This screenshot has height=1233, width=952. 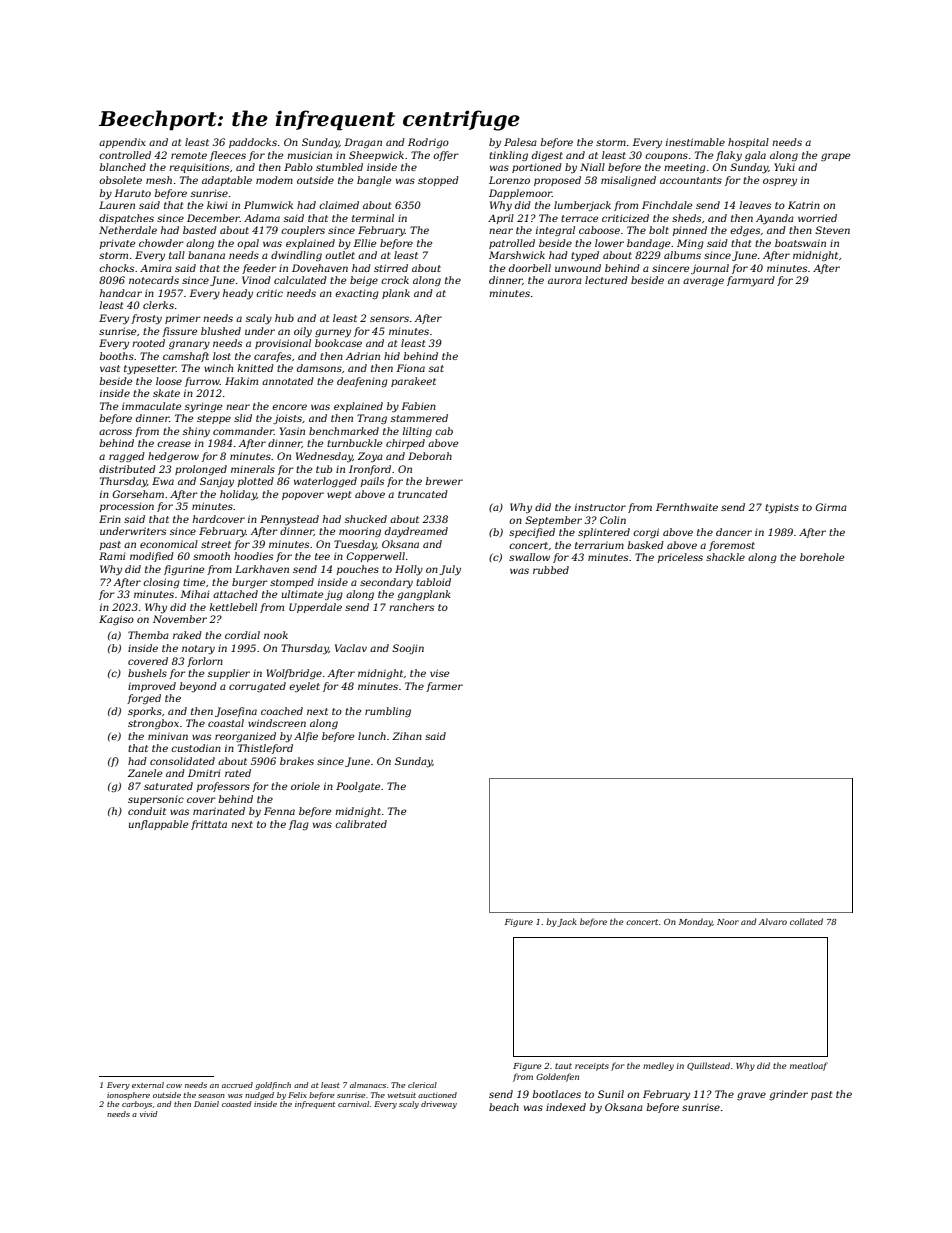 What do you see at coordinates (138, 494) in the screenshot?
I see `Gorseham` at bounding box center [138, 494].
